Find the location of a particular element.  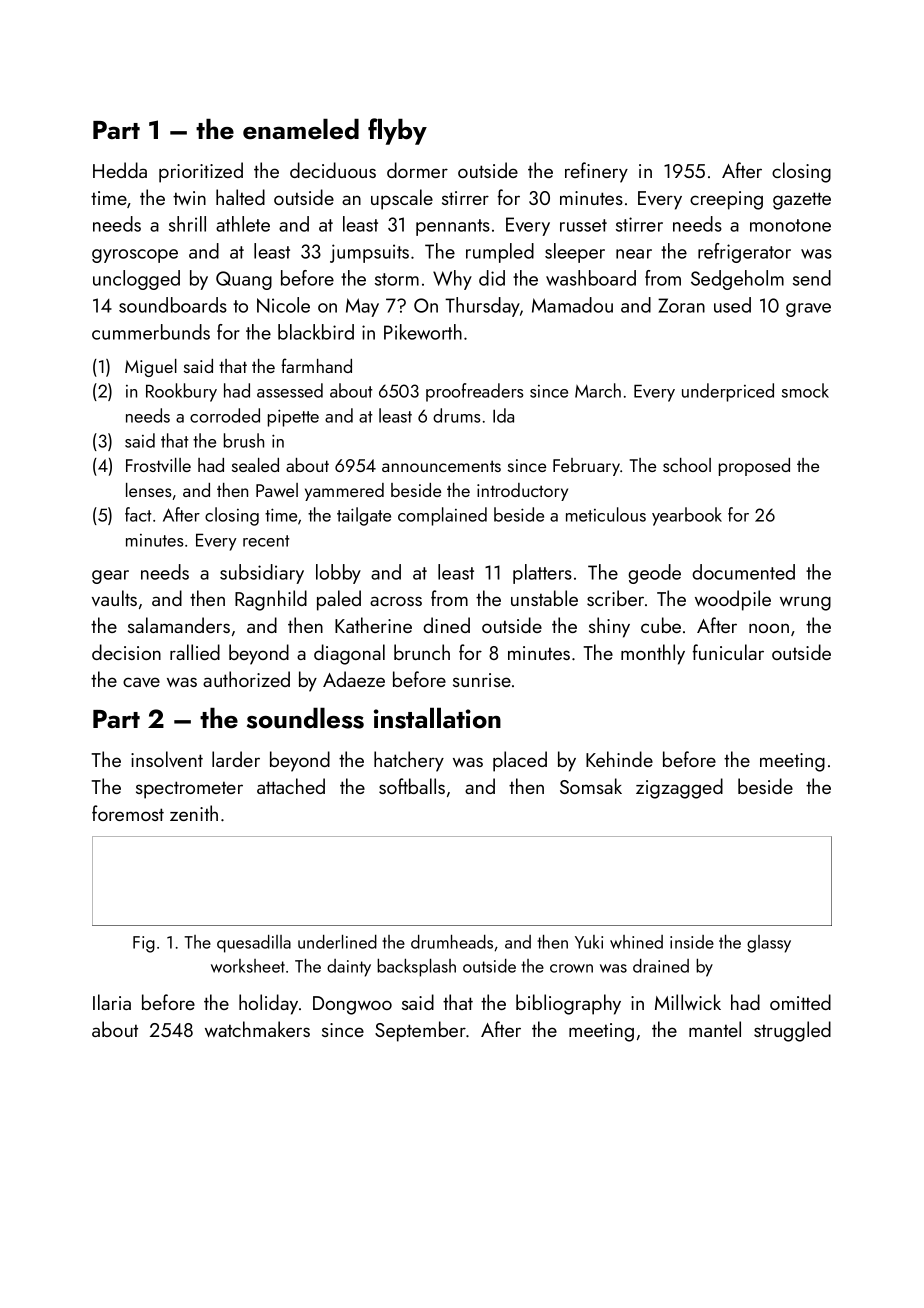

flyby is located at coordinates (397, 131).
